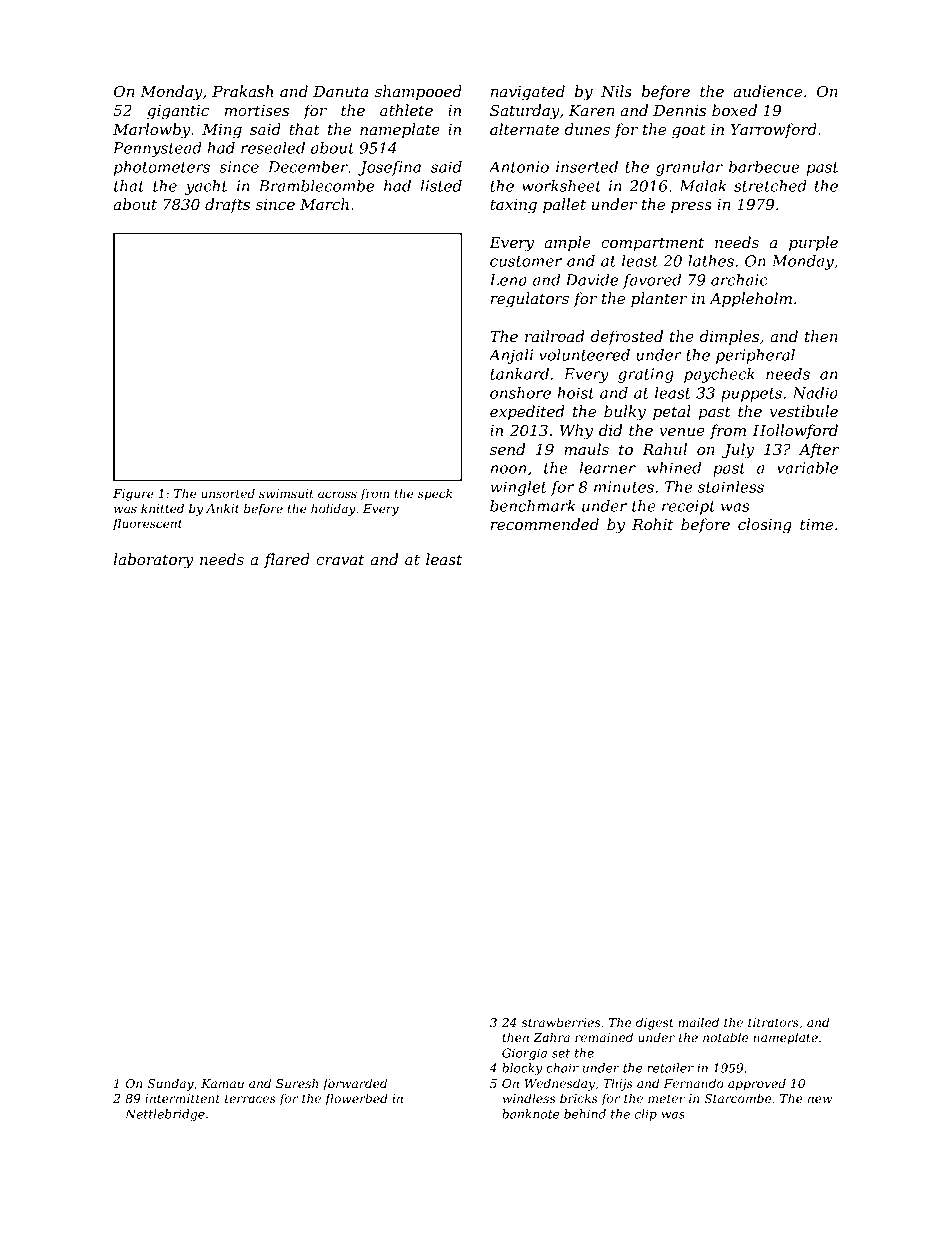 Image resolution: width=952 pixels, height=1233 pixels. I want to click on Nettlebridge, so click(165, 1115).
